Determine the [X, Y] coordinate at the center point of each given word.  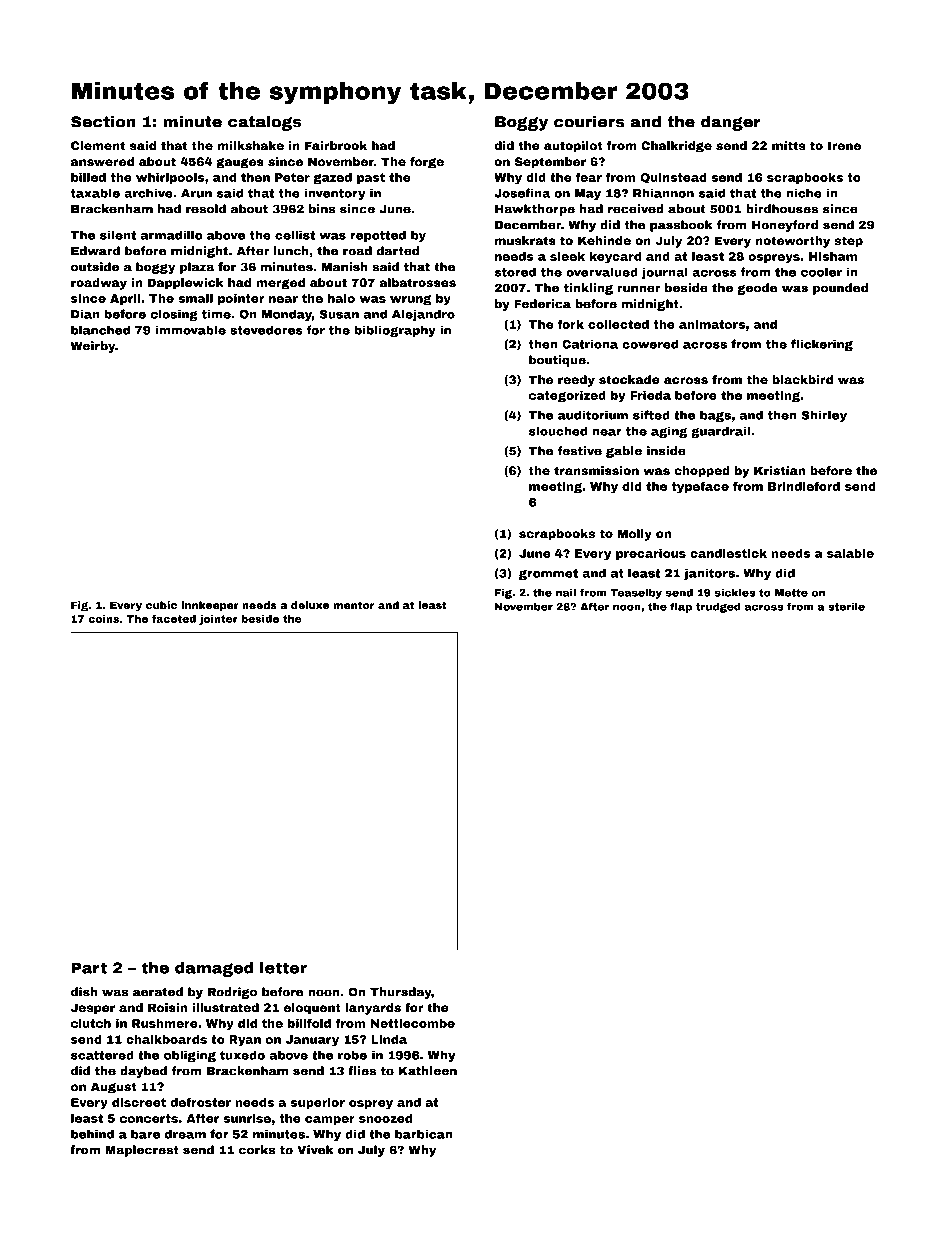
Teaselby [636, 593]
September [550, 163]
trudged [718, 607]
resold [206, 209]
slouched [558, 431]
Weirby [92, 347]
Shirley [824, 416]
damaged [214, 969]
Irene [844, 145]
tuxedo [242, 1055]
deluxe [310, 605]
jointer [218, 620]
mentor [354, 605]
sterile [846, 606]
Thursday [401, 993]
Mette [791, 593]
